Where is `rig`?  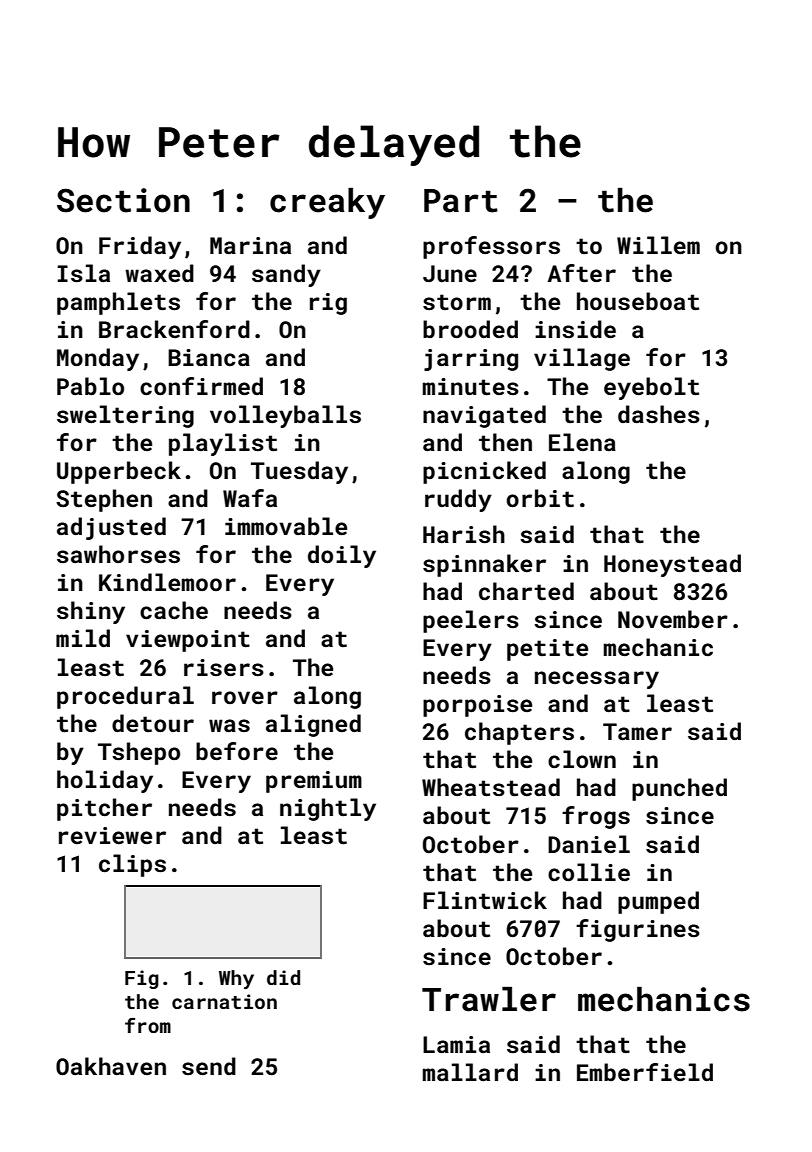 rig is located at coordinates (328, 304).
